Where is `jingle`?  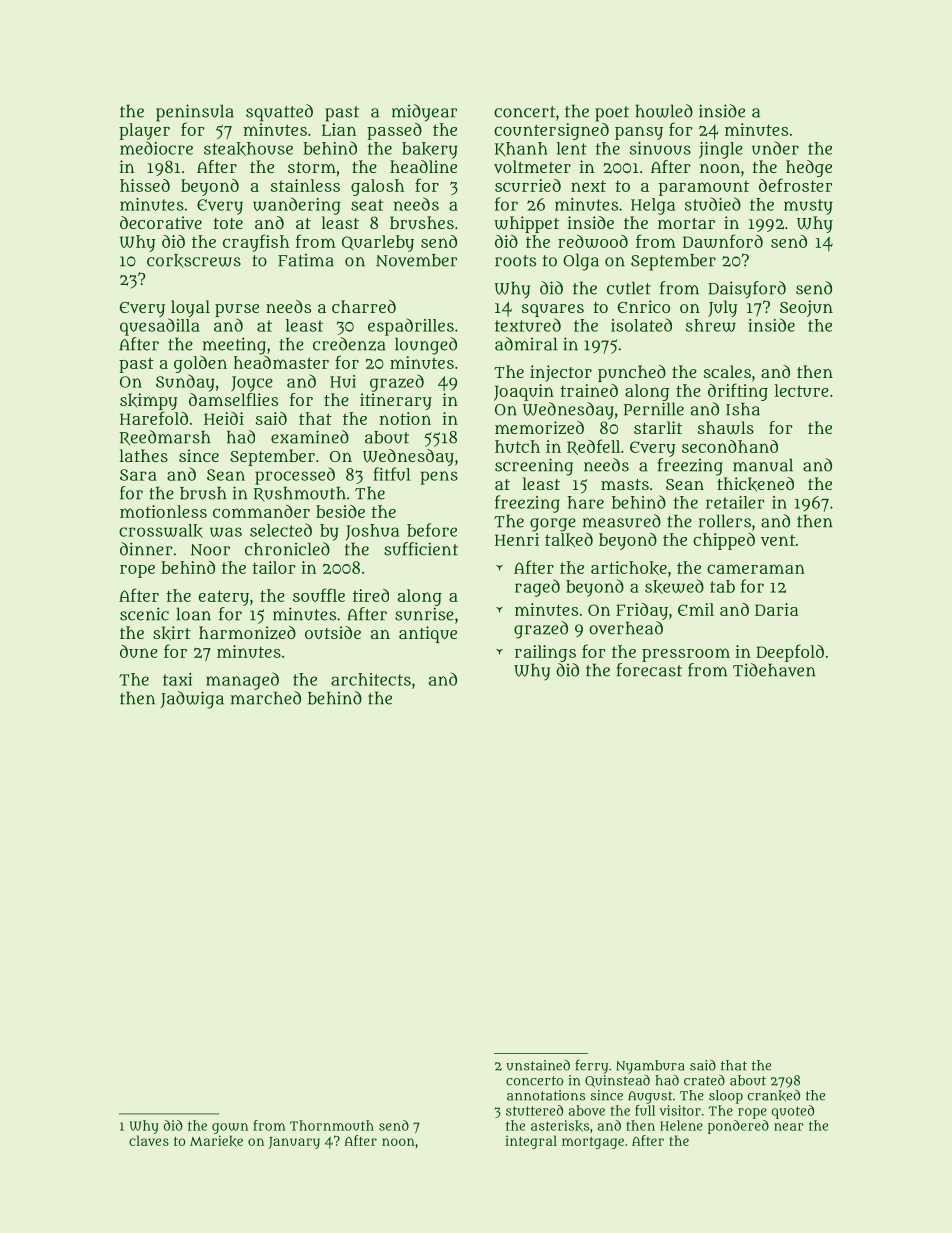 jingle is located at coordinates (721, 150).
